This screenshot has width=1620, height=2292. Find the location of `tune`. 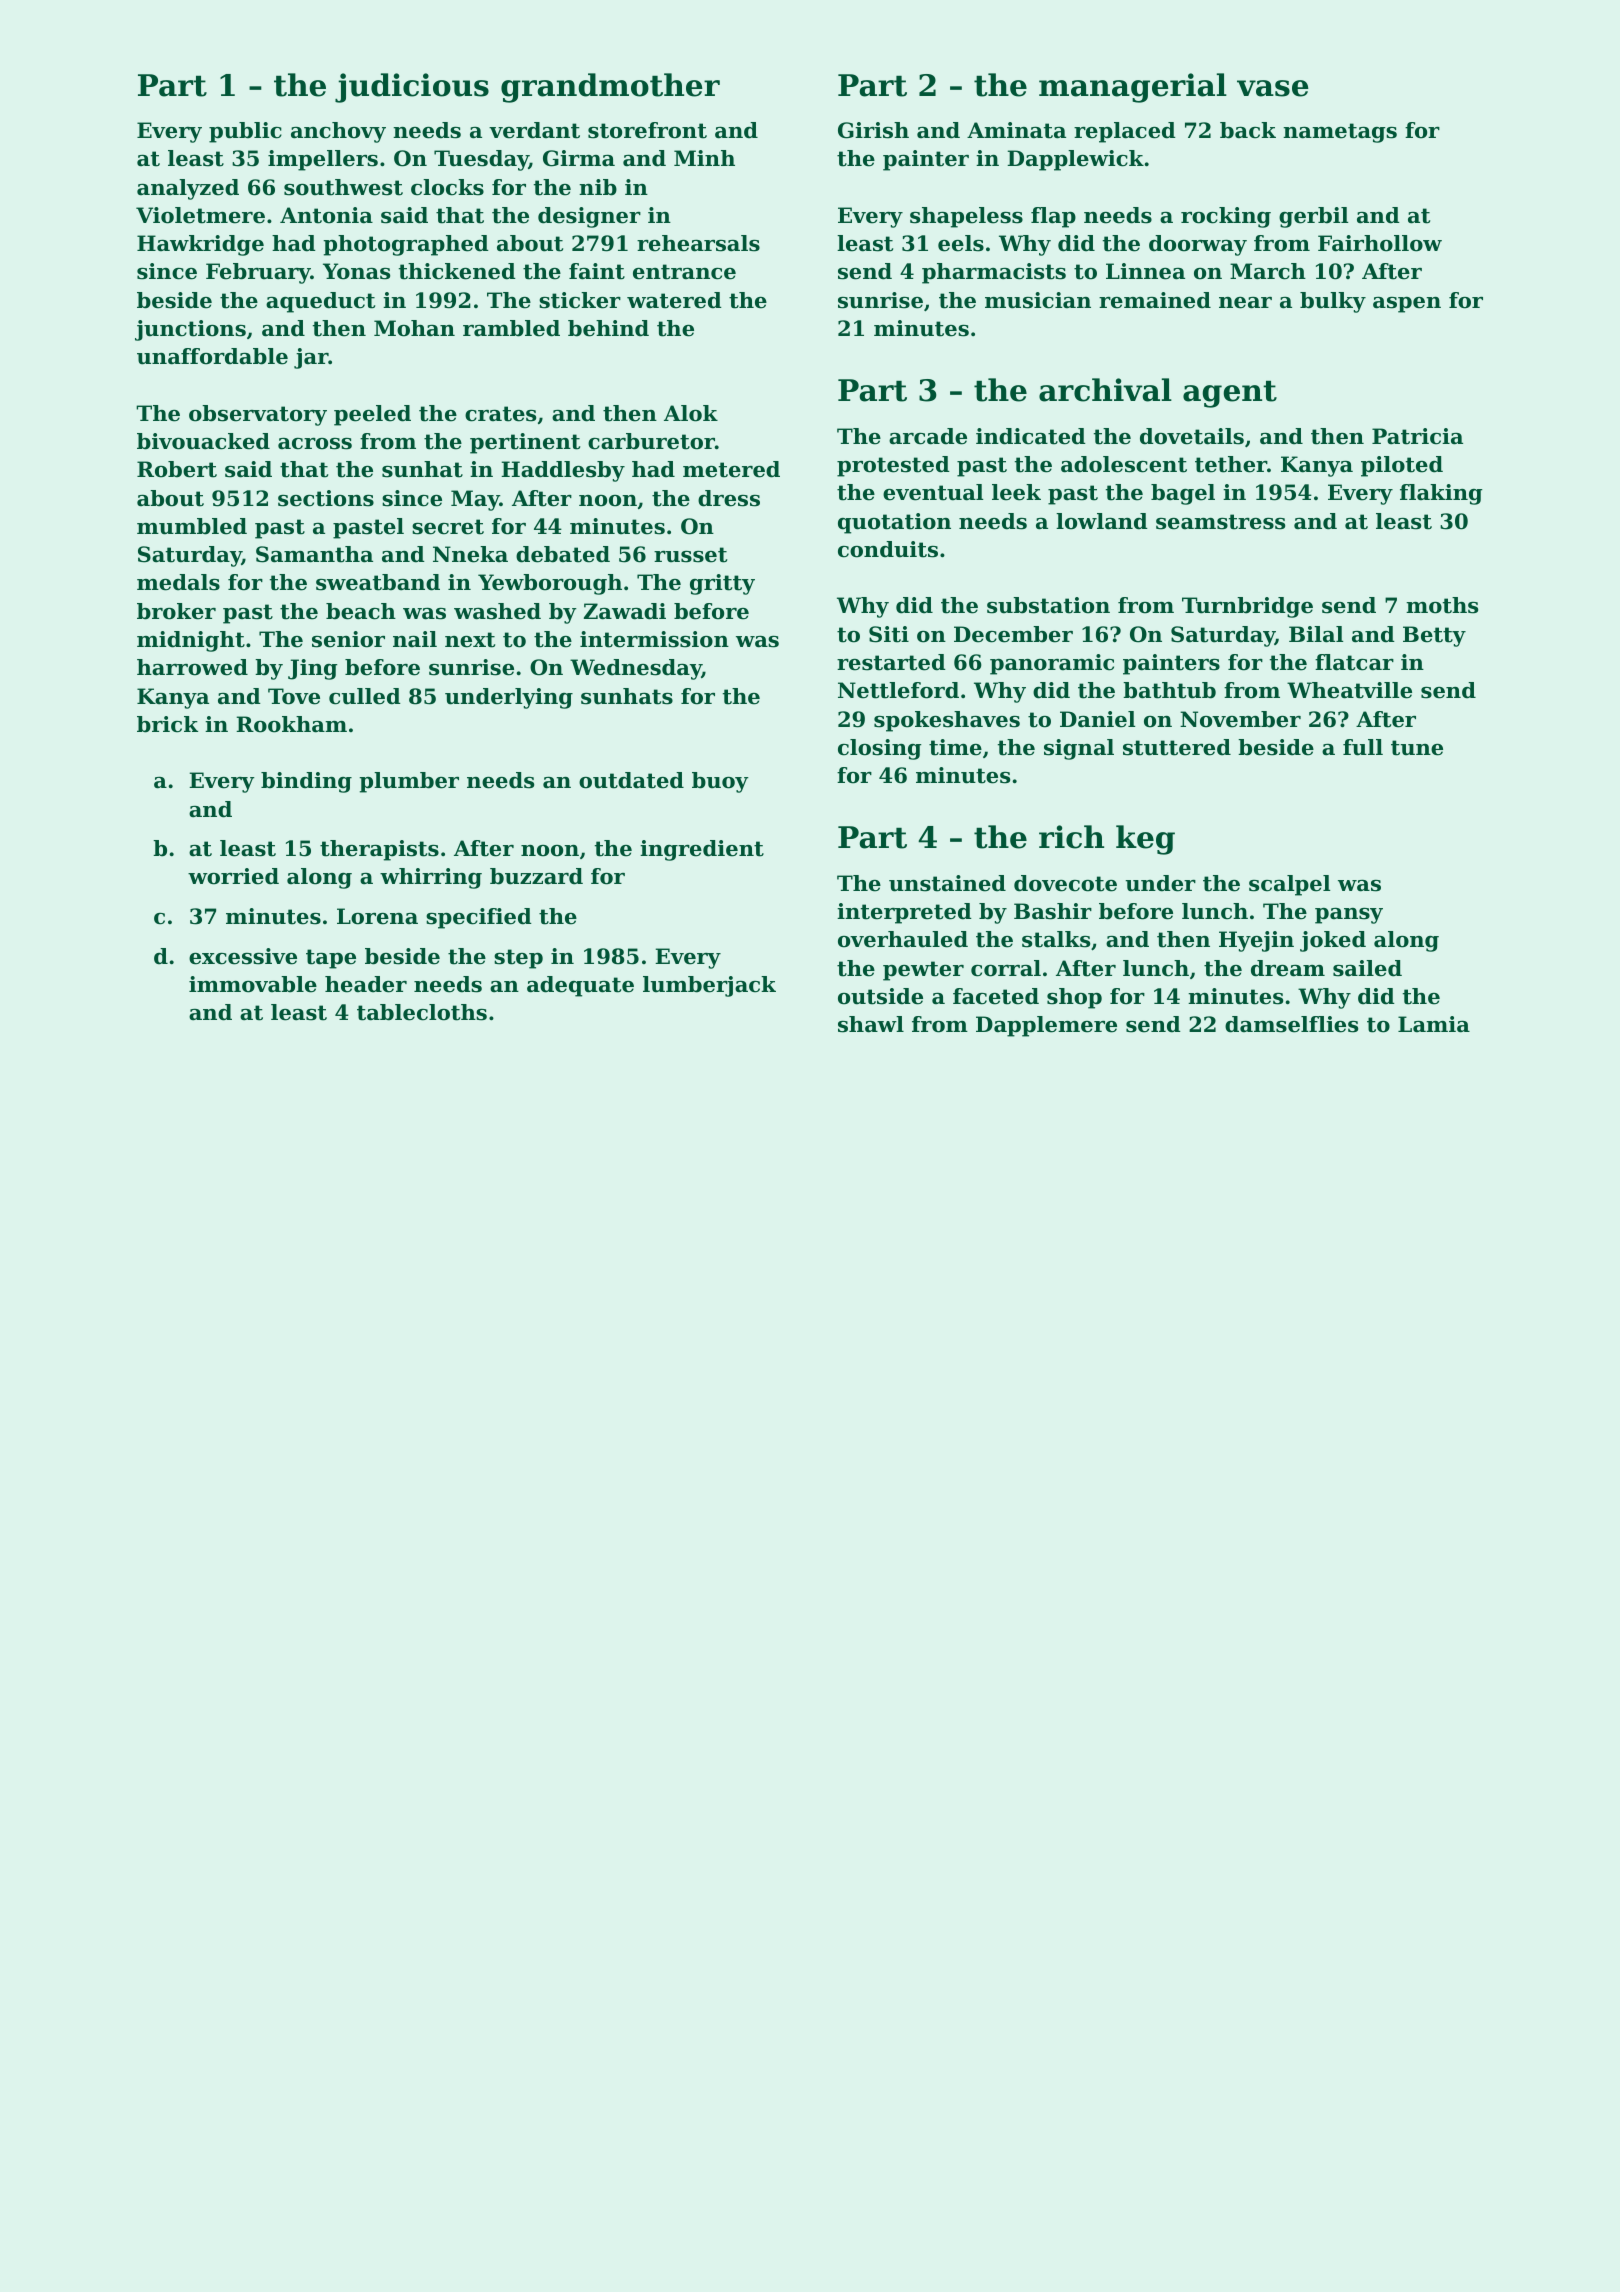

tune is located at coordinates (1417, 748).
